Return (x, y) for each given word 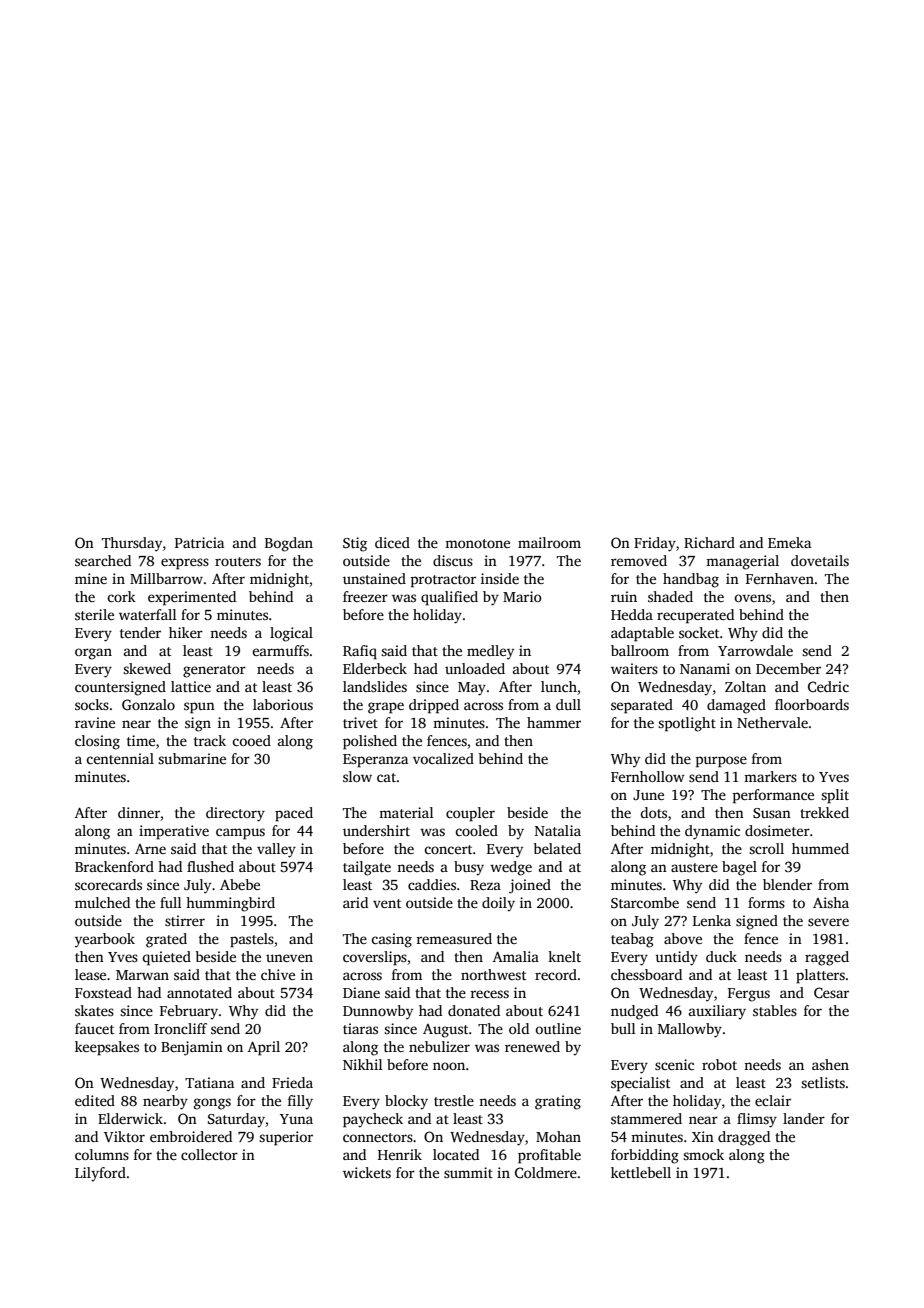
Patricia (199, 542)
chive (278, 974)
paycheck (373, 1120)
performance (773, 796)
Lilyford (100, 1174)
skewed (147, 668)
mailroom (549, 542)
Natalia (558, 830)
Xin (703, 1136)
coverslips (375, 958)
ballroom (640, 650)
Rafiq (360, 652)
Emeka (789, 542)
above (683, 938)
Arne (150, 849)
